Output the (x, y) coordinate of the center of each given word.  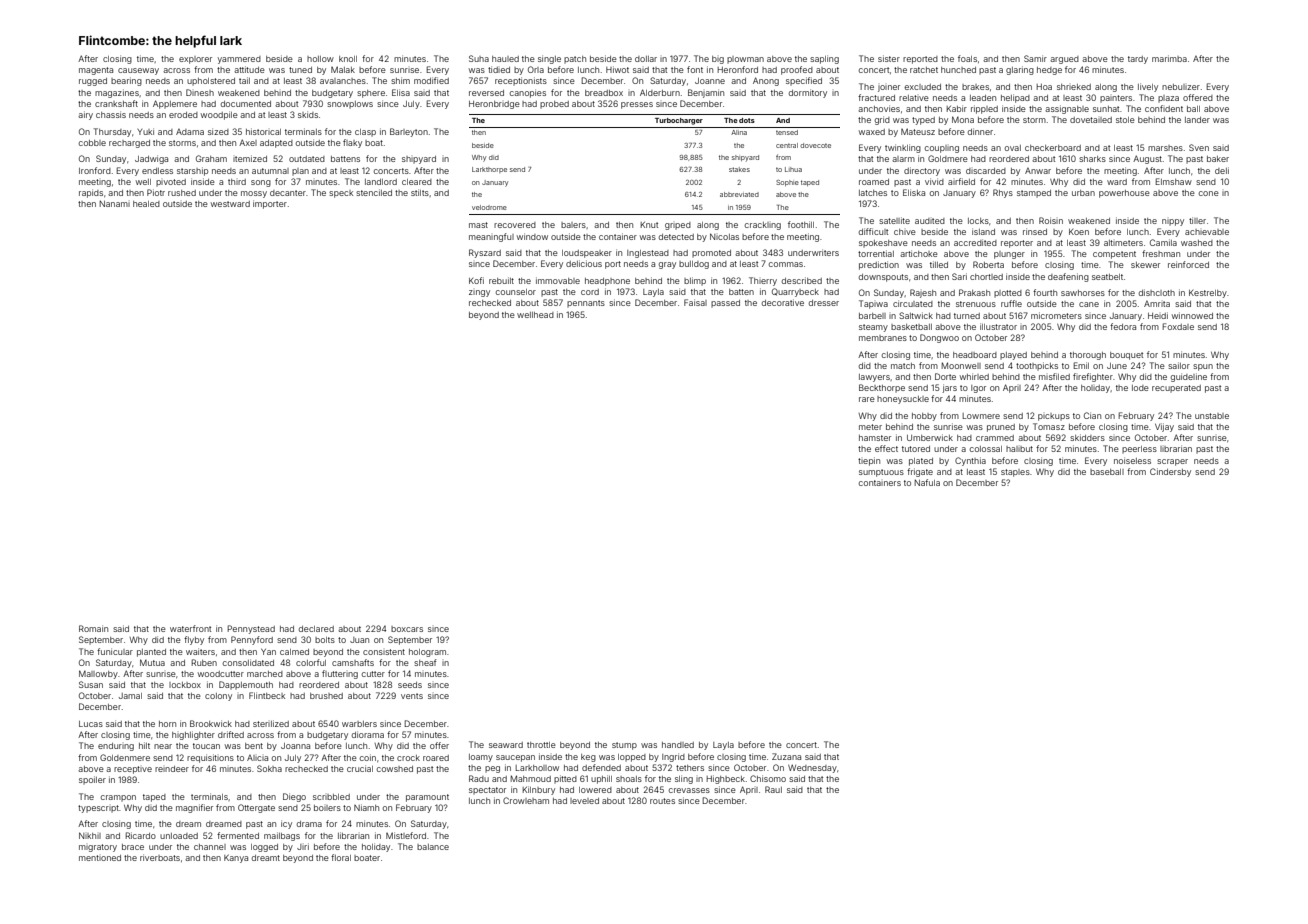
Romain (93, 628)
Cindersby (1170, 472)
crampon (118, 798)
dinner (980, 131)
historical (263, 131)
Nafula (927, 482)
